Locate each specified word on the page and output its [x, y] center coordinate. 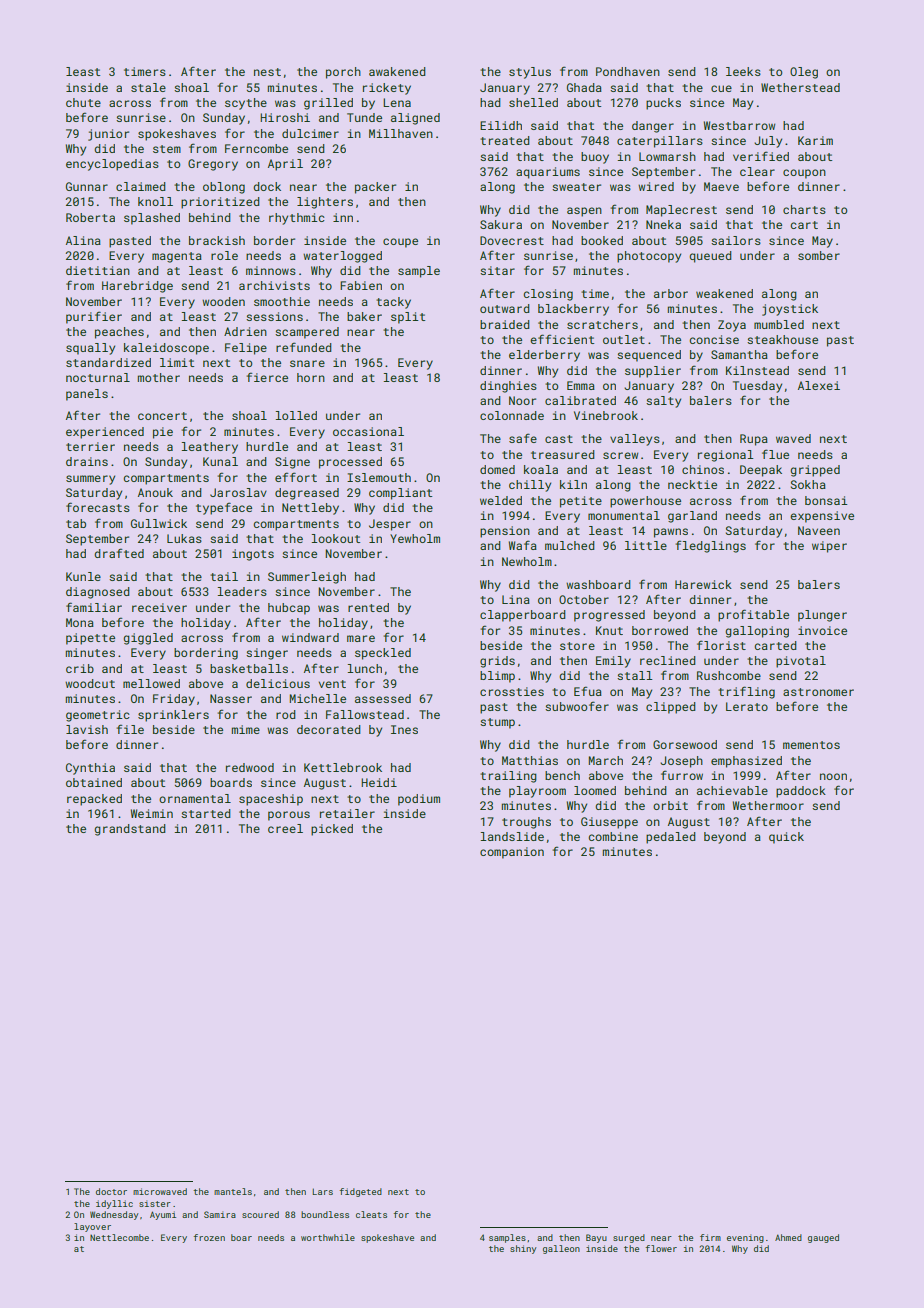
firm [710, 1237]
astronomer [818, 692]
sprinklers [173, 716]
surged [629, 1238]
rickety [387, 89]
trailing [508, 777]
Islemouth [379, 477]
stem [167, 149]
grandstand [130, 830]
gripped [815, 471]
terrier [90, 446]
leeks [743, 71]
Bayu [596, 1238]
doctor [111, 1191]
